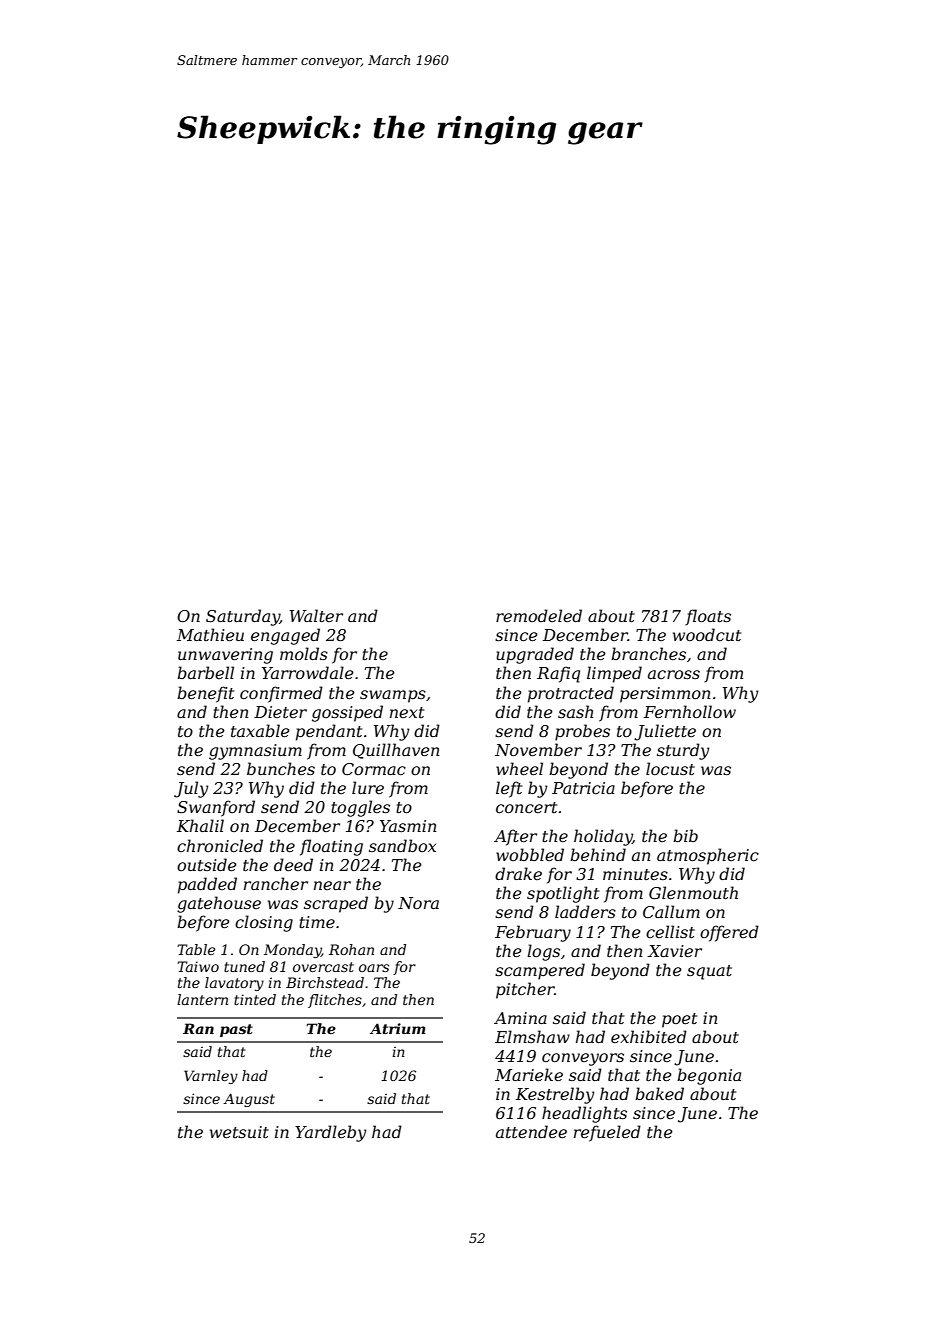 This screenshot has height=1331, width=938. Describe the element at coordinates (683, 751) in the screenshot. I see `sturdy` at that location.
